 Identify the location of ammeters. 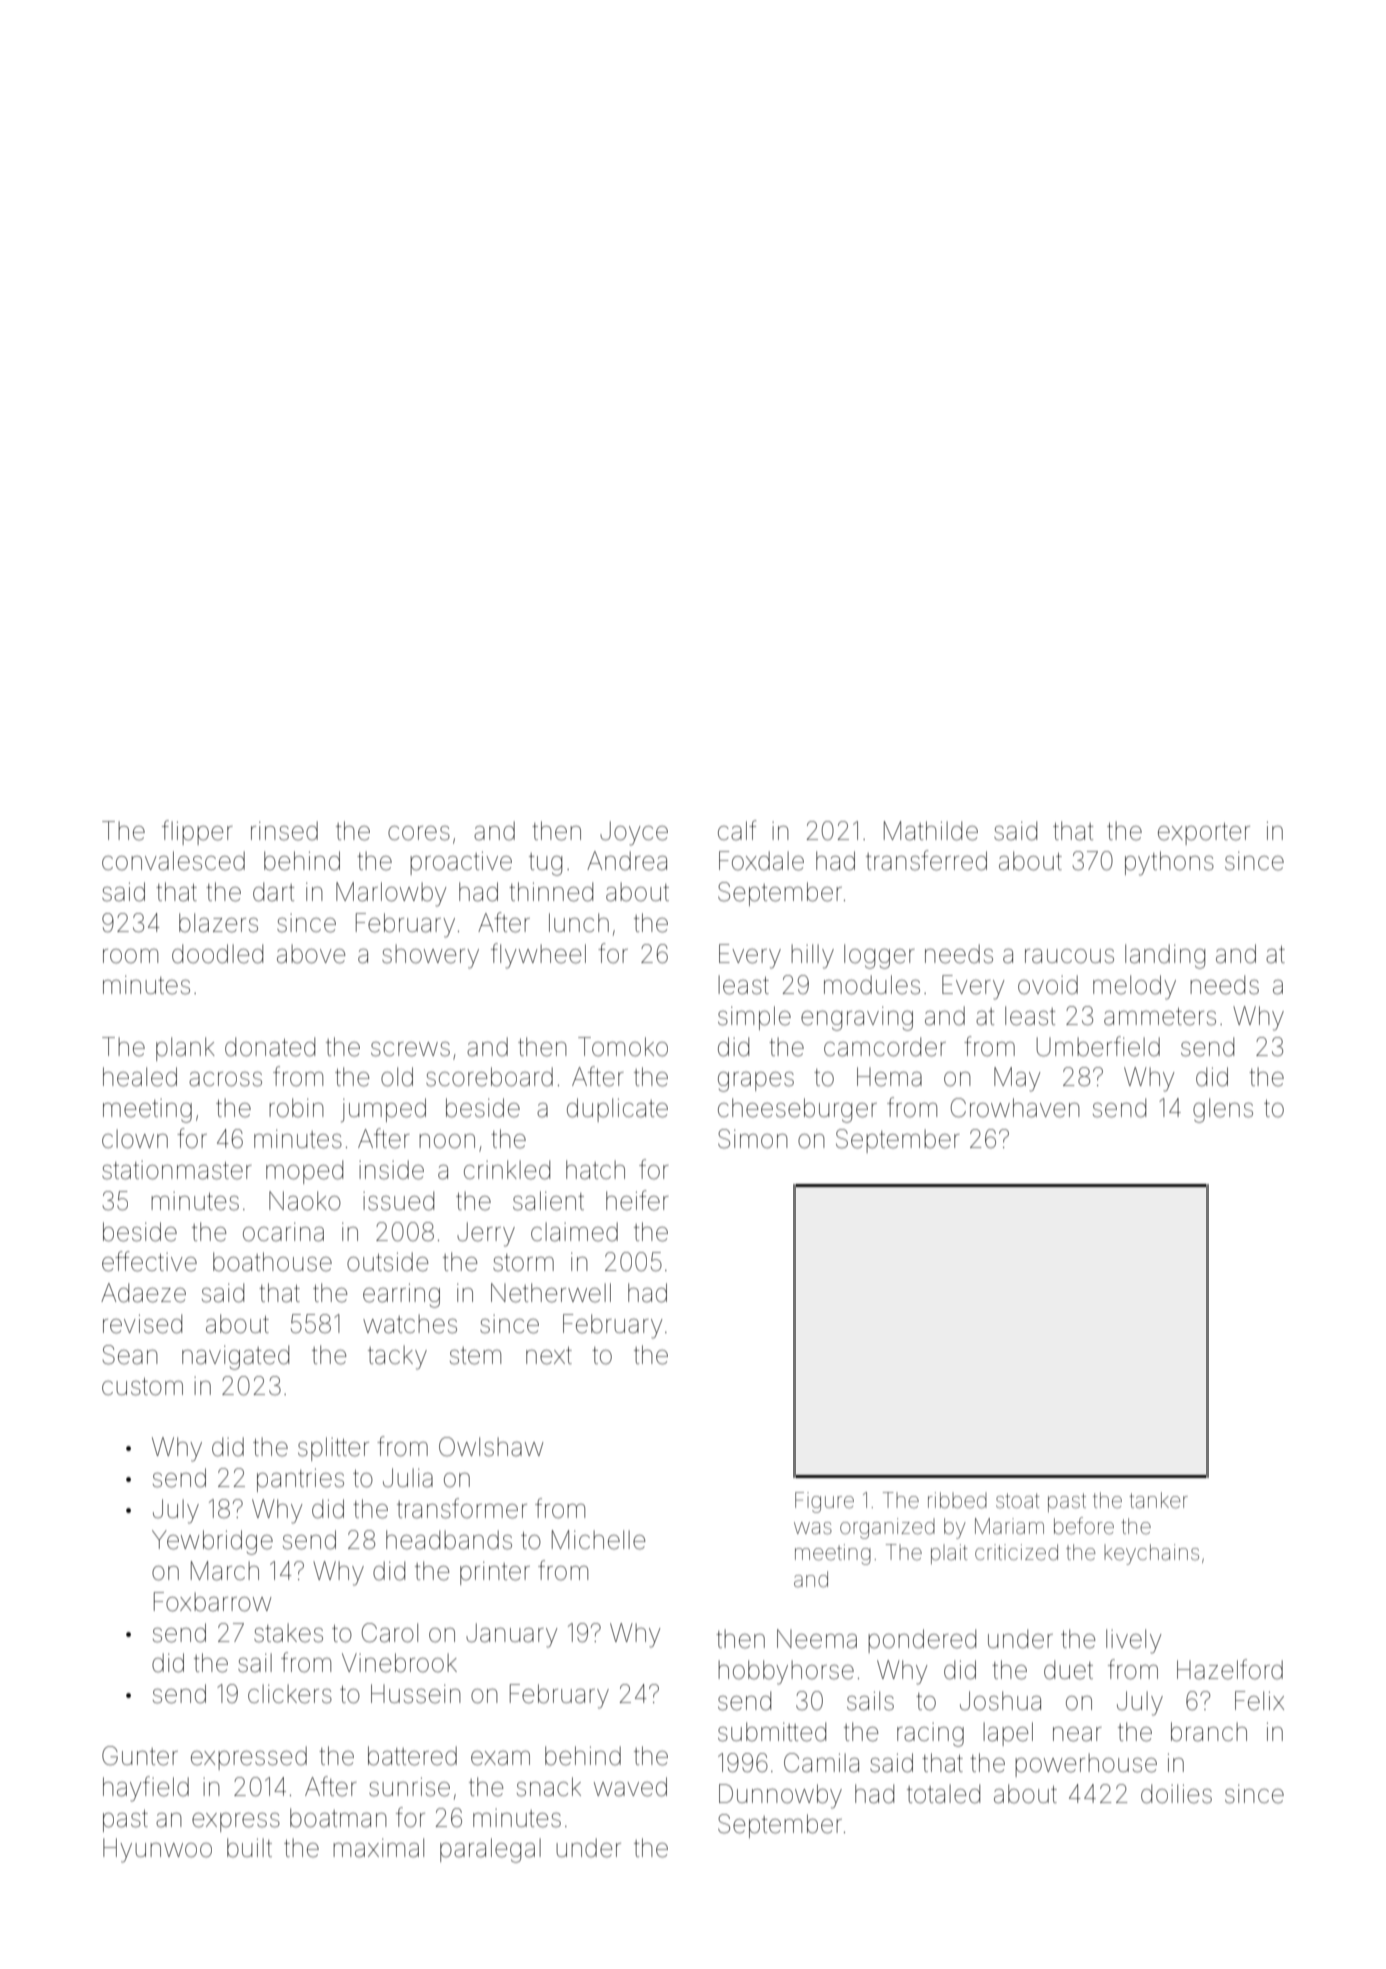
(1160, 1017).
